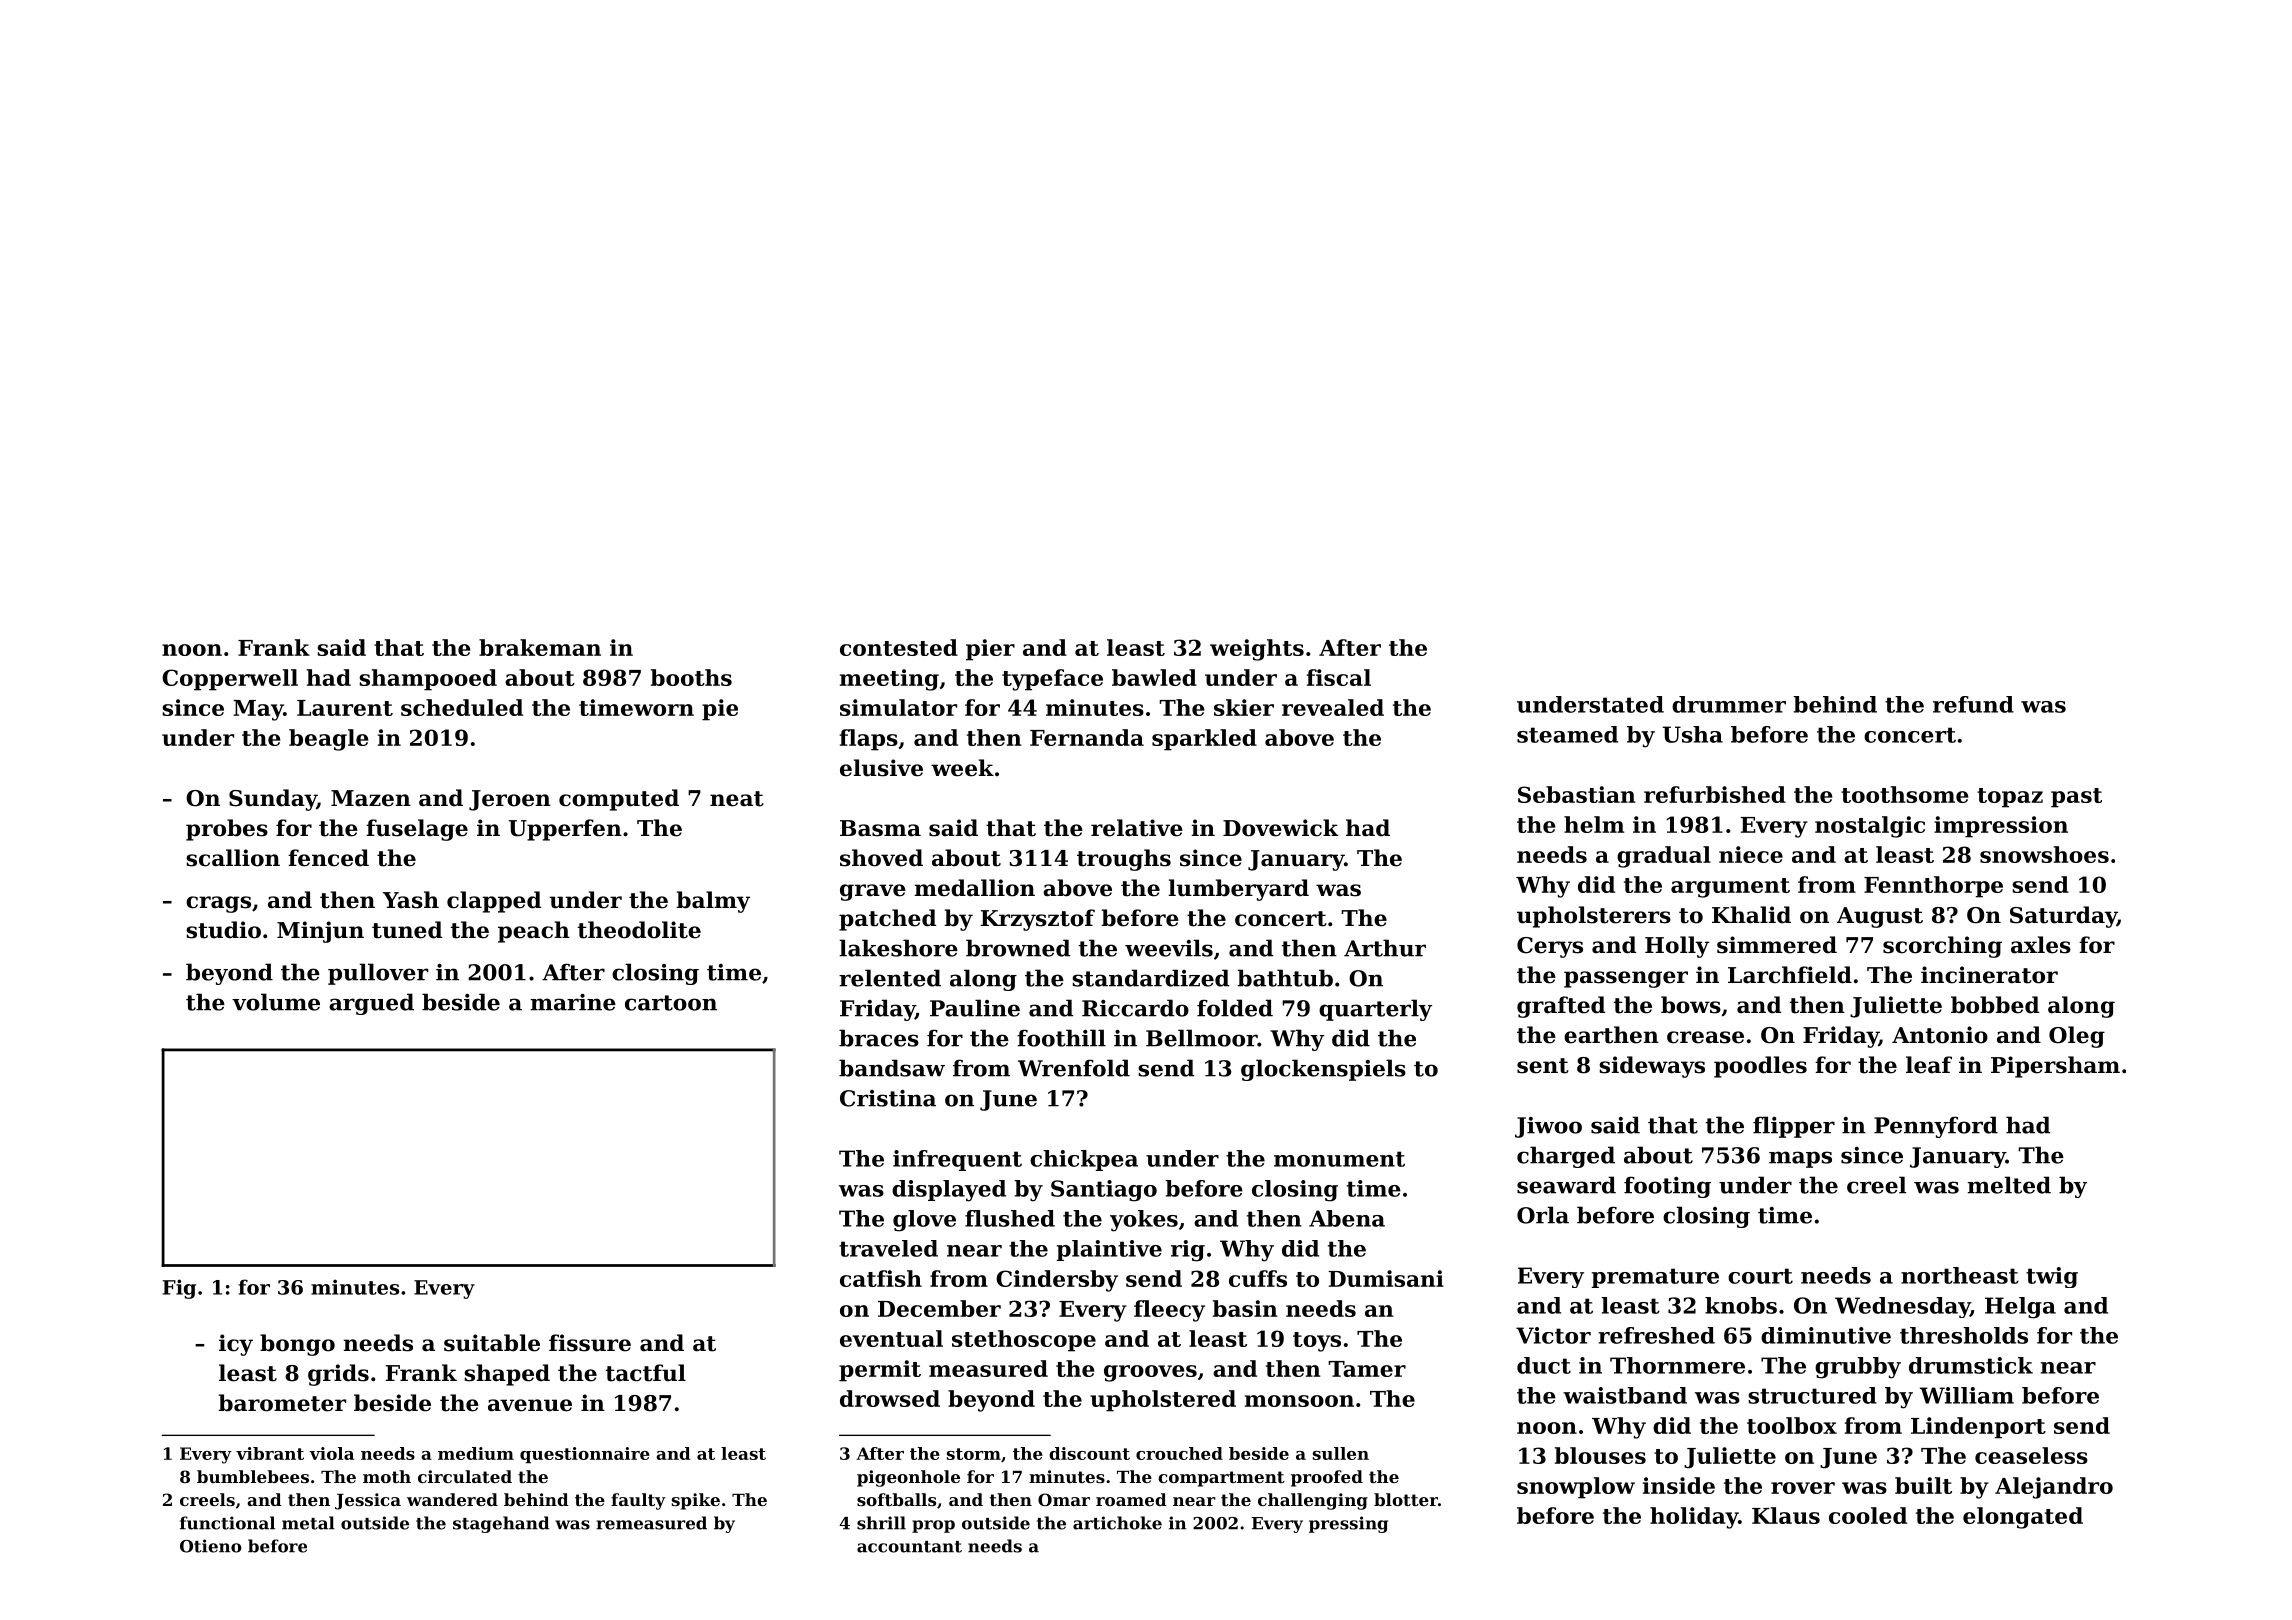 The width and height of the screenshot is (2292, 1620). Describe the element at coordinates (534, 932) in the screenshot. I see `peach` at that location.
